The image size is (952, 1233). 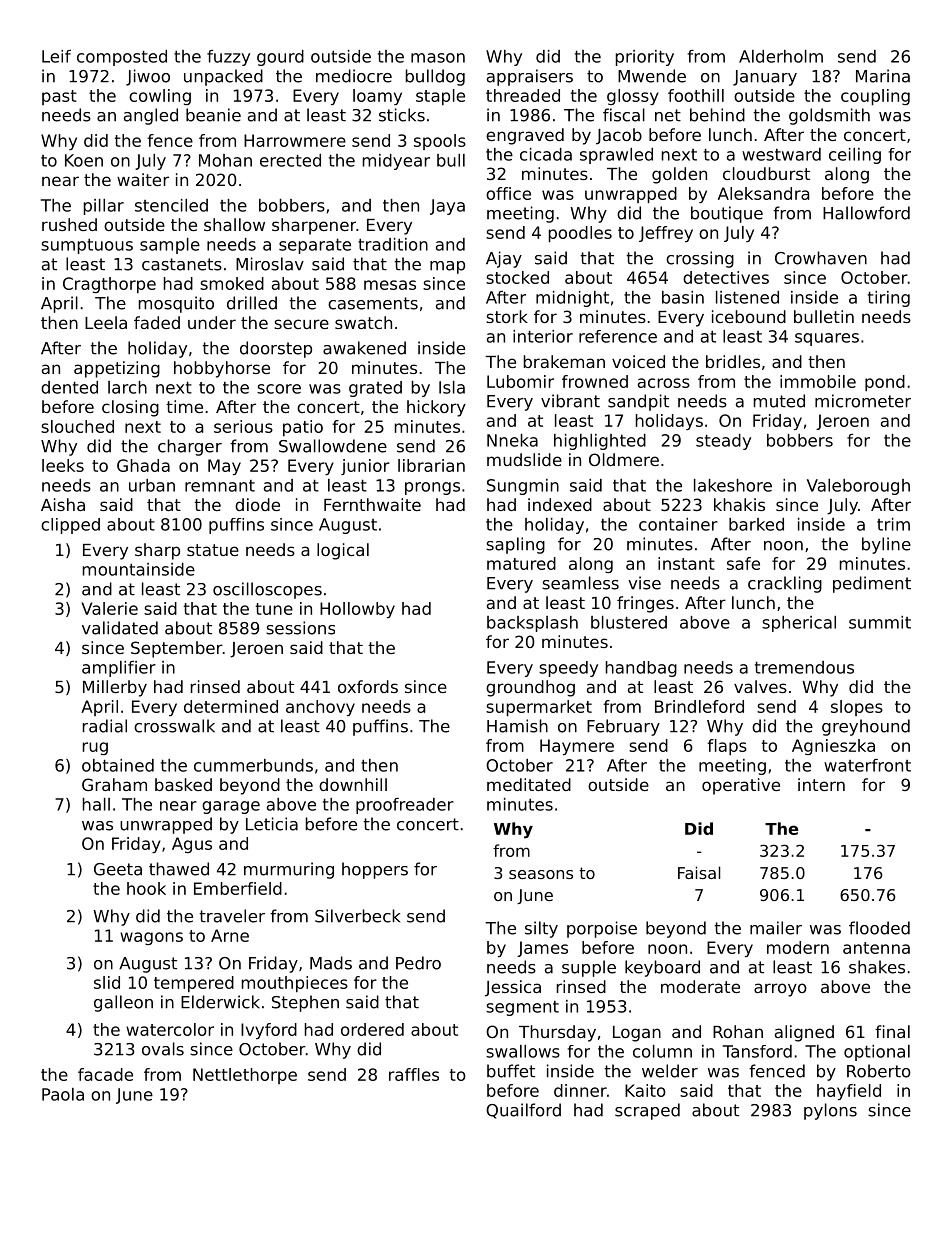 I want to click on galleon, so click(x=123, y=1003).
